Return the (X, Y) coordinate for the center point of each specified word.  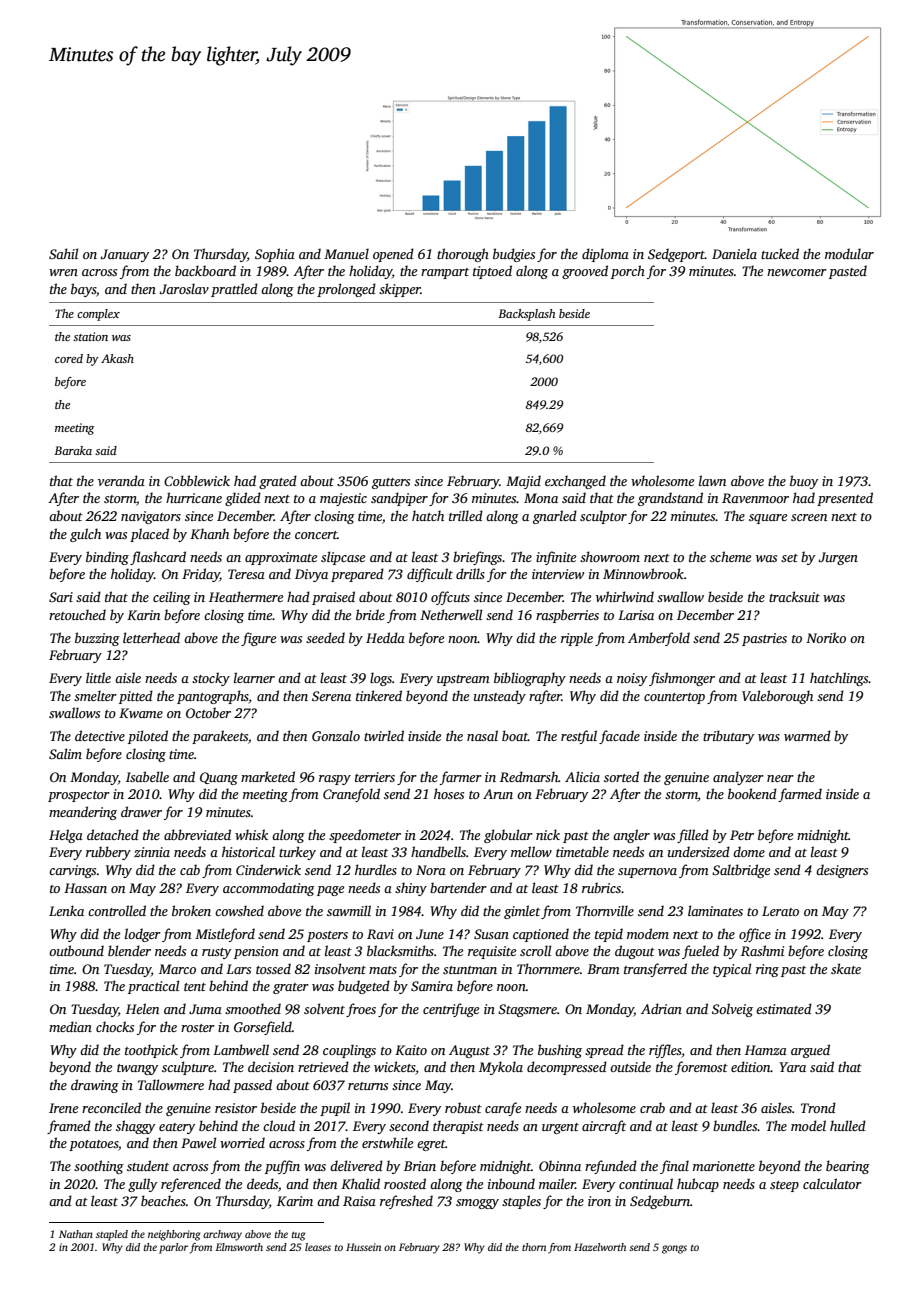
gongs (674, 1249)
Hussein (363, 1247)
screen (809, 517)
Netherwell (451, 614)
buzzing (97, 639)
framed (69, 1127)
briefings (477, 558)
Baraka (73, 450)
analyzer (738, 778)
